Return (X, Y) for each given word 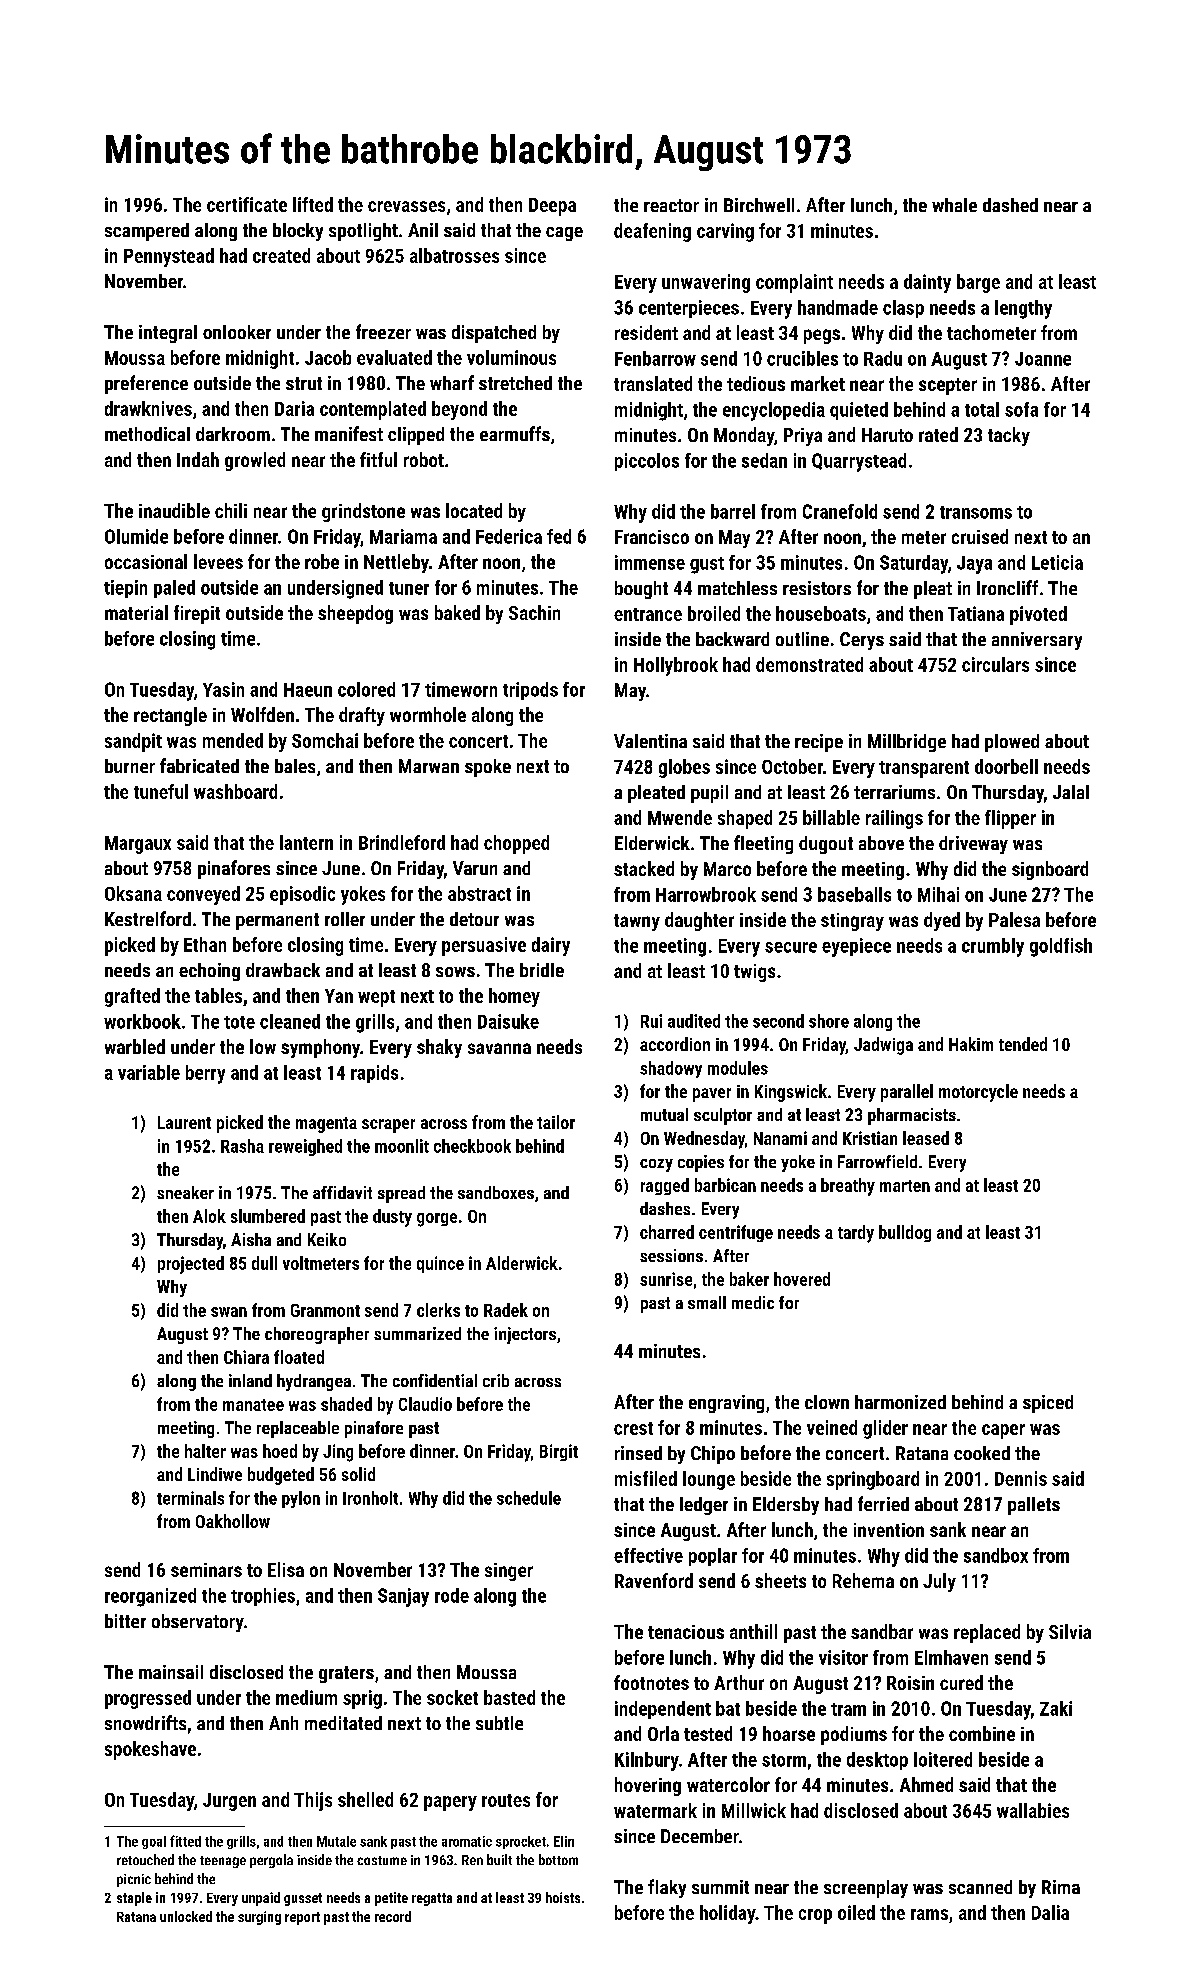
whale (954, 205)
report (302, 1918)
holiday (727, 1914)
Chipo (713, 1455)
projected (191, 1265)
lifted (313, 204)
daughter (699, 921)
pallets (1034, 1506)
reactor (671, 205)
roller (345, 919)
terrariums (894, 792)
